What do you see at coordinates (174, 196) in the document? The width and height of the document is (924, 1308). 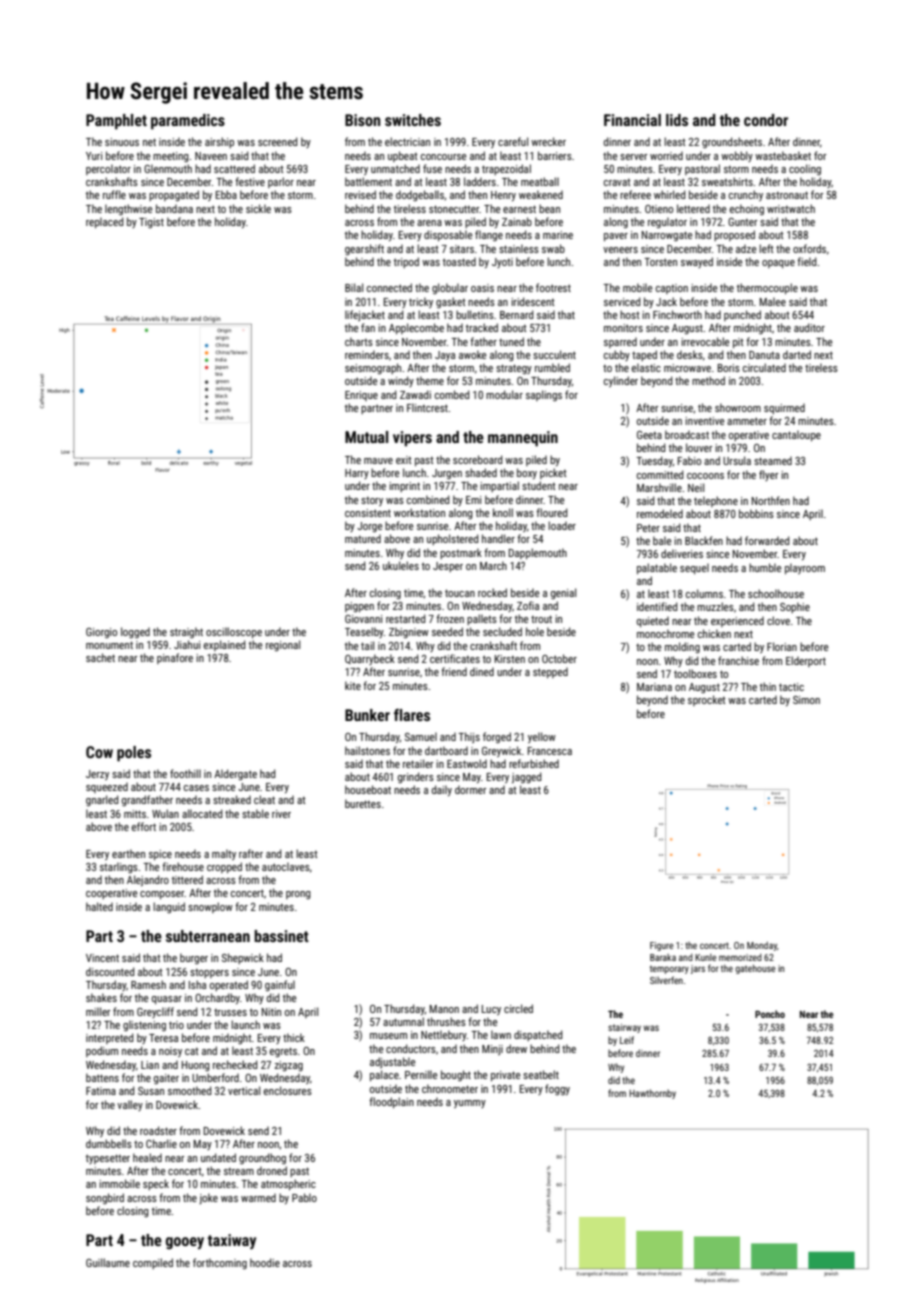 I see `propagated` at bounding box center [174, 196].
